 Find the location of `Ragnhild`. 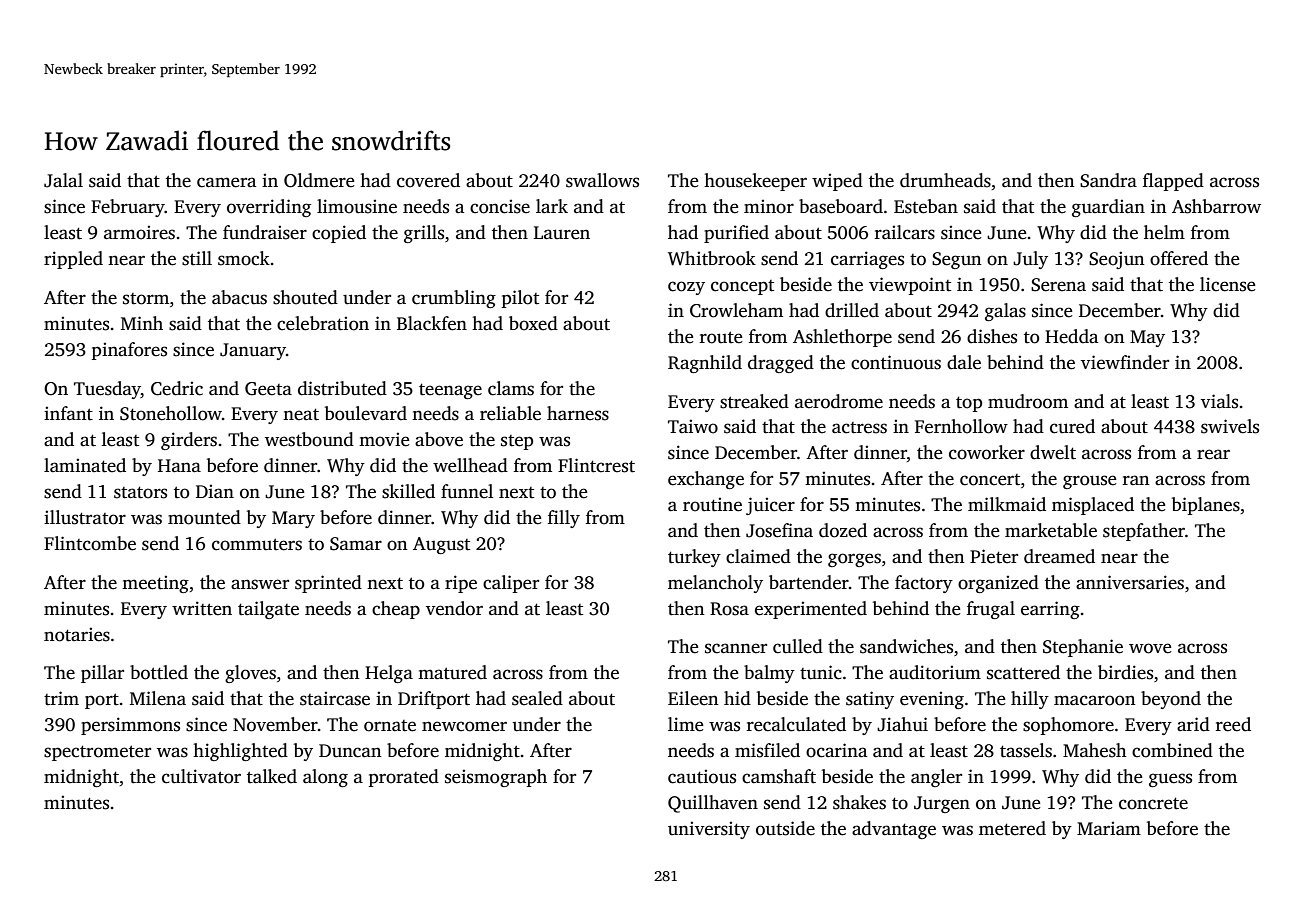

Ragnhild is located at coordinates (705, 364).
